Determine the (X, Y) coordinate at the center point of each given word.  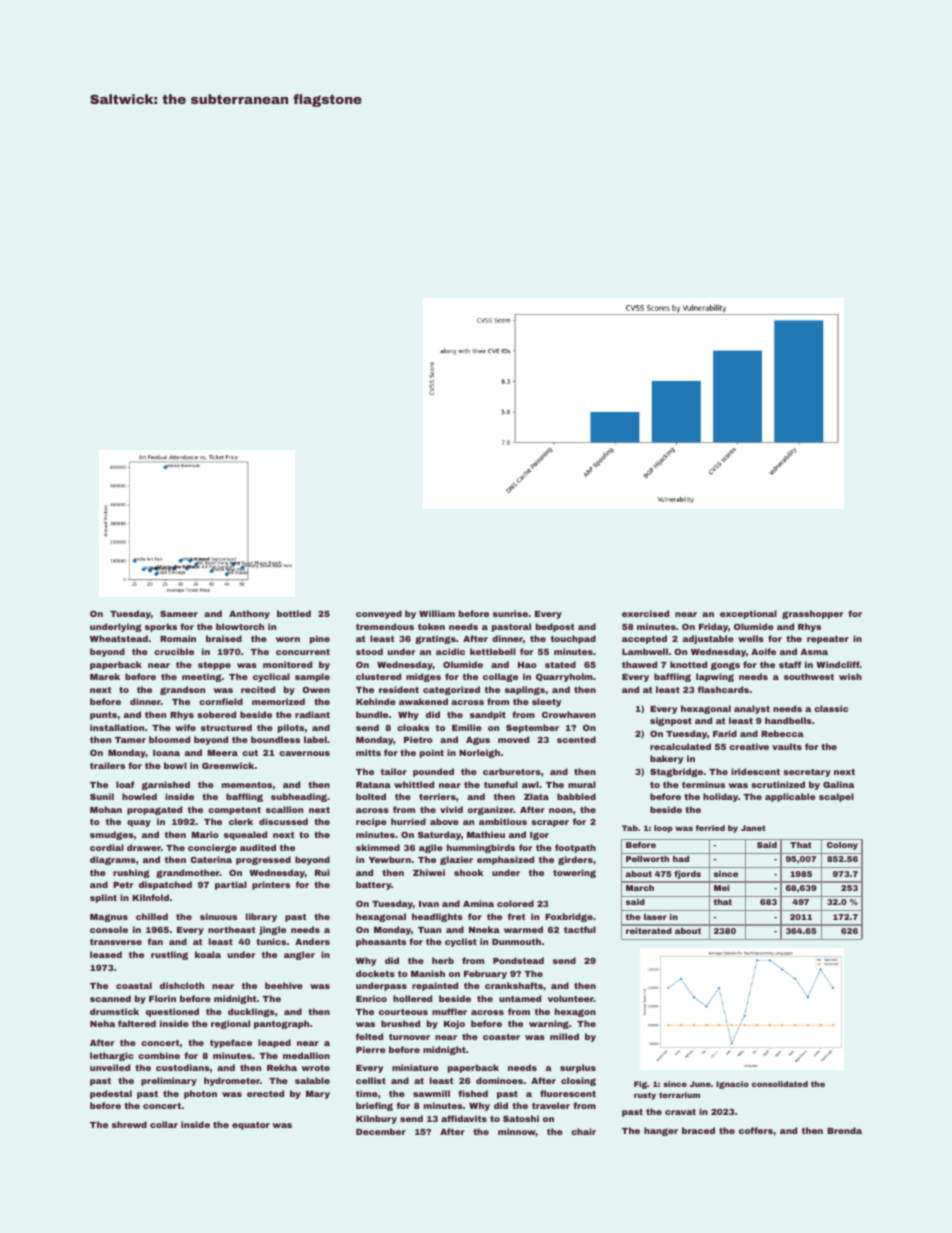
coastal (134, 985)
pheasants (381, 942)
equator (251, 1126)
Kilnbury (376, 1119)
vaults (787, 746)
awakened (423, 701)
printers (271, 885)
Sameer (179, 614)
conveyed (379, 614)
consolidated (780, 1084)
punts (103, 716)
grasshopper (812, 614)
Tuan (429, 930)
